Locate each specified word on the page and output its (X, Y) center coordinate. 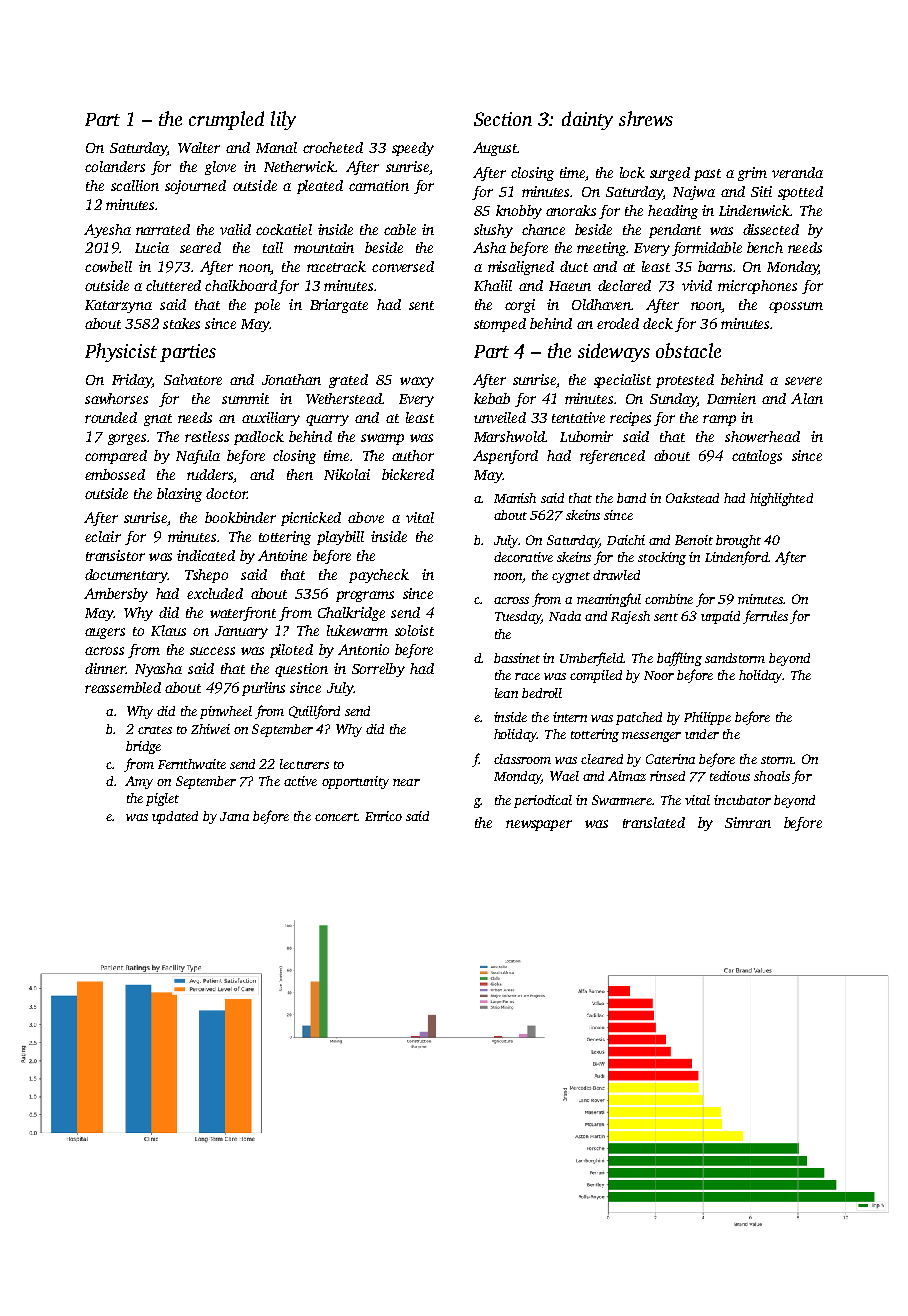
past (707, 175)
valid (235, 229)
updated (175, 817)
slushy (493, 231)
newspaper (539, 825)
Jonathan (291, 379)
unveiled (500, 417)
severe (803, 381)
